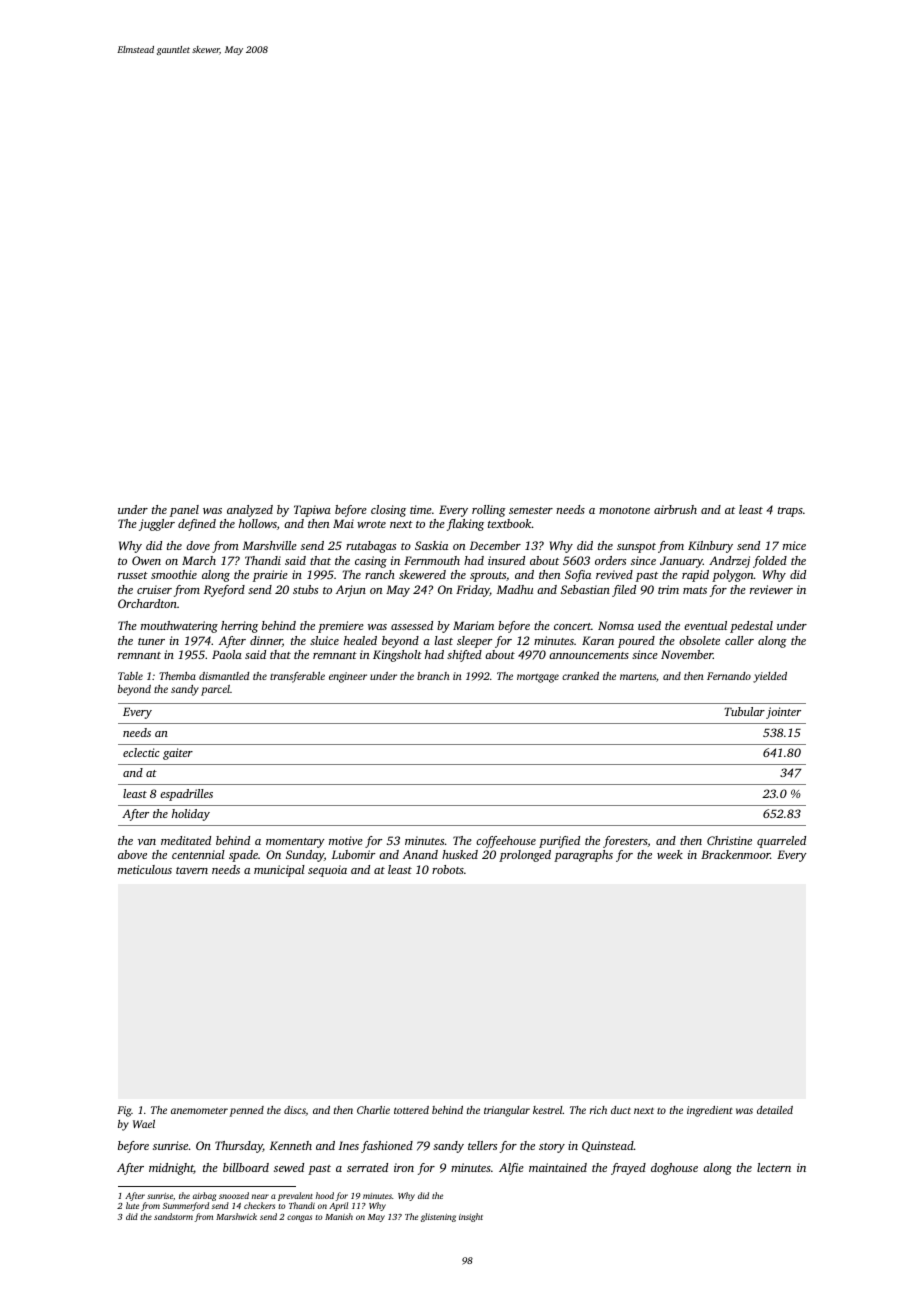  Describe the element at coordinates (297, 677) in the screenshot. I see `transferable` at that location.
